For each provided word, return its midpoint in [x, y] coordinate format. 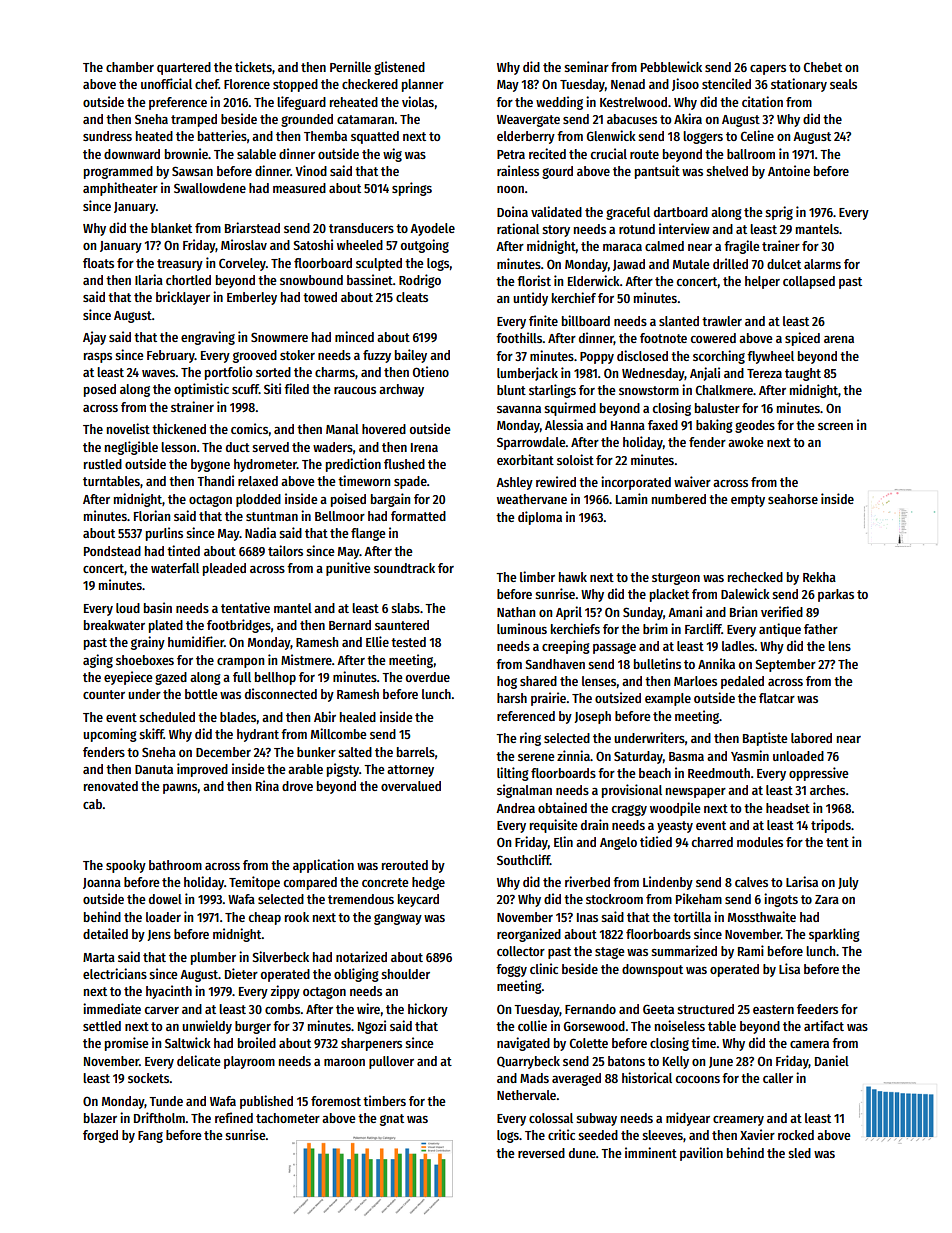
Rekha [819, 577]
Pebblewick [671, 66]
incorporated [636, 483]
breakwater [114, 625]
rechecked [755, 577]
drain [594, 824]
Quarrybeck [528, 1062]
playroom [249, 1062]
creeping [566, 647]
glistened [399, 68]
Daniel [832, 1060]
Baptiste [765, 739]
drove [297, 786]
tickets [253, 66]
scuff [245, 389]
